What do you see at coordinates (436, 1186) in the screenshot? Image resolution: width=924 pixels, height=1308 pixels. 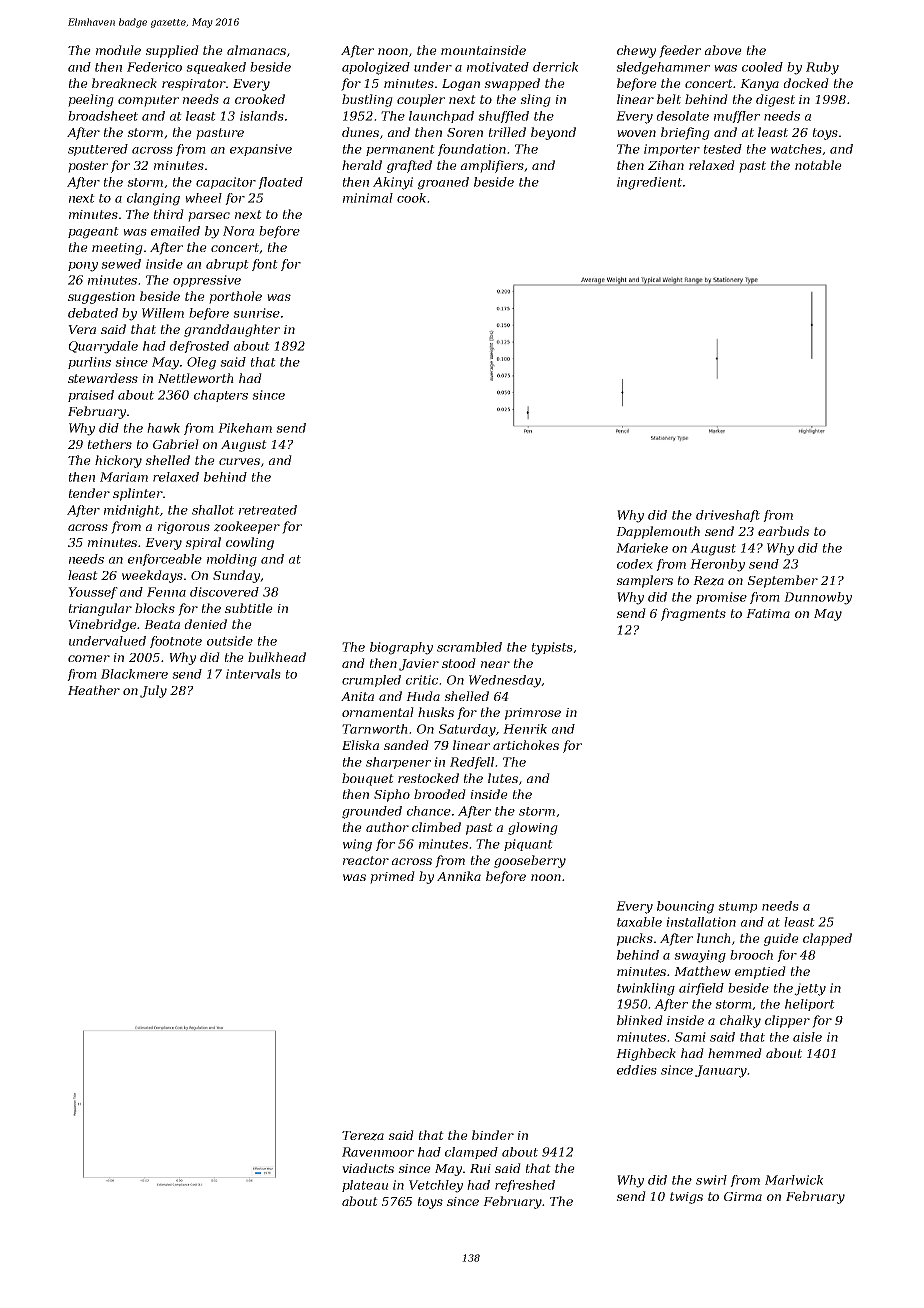 I see `Vetchley` at bounding box center [436, 1186].
